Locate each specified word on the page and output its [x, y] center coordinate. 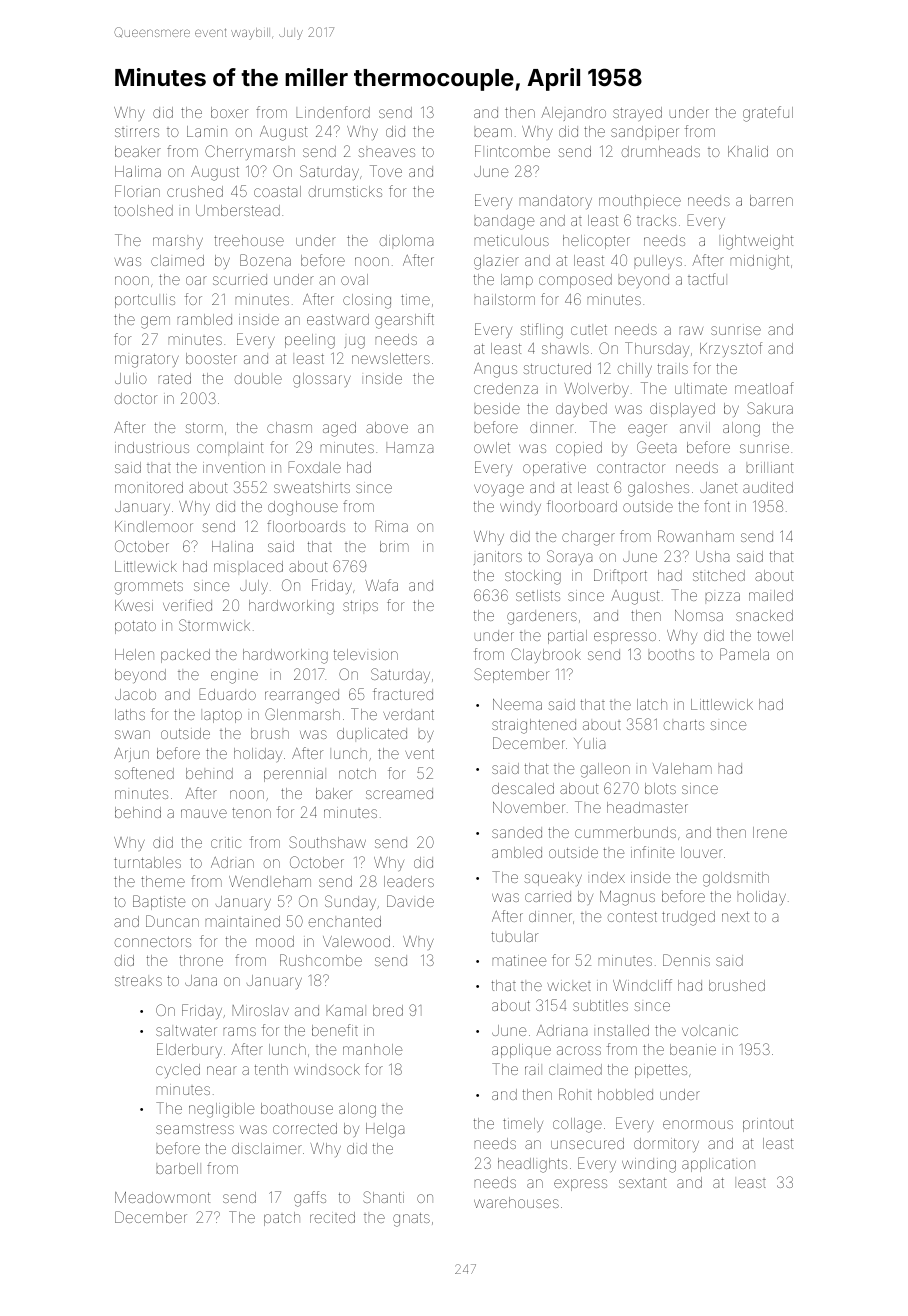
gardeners [542, 617]
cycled [178, 1071]
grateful [768, 114]
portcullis [145, 301]
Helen [134, 654]
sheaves [386, 152]
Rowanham [696, 536]
